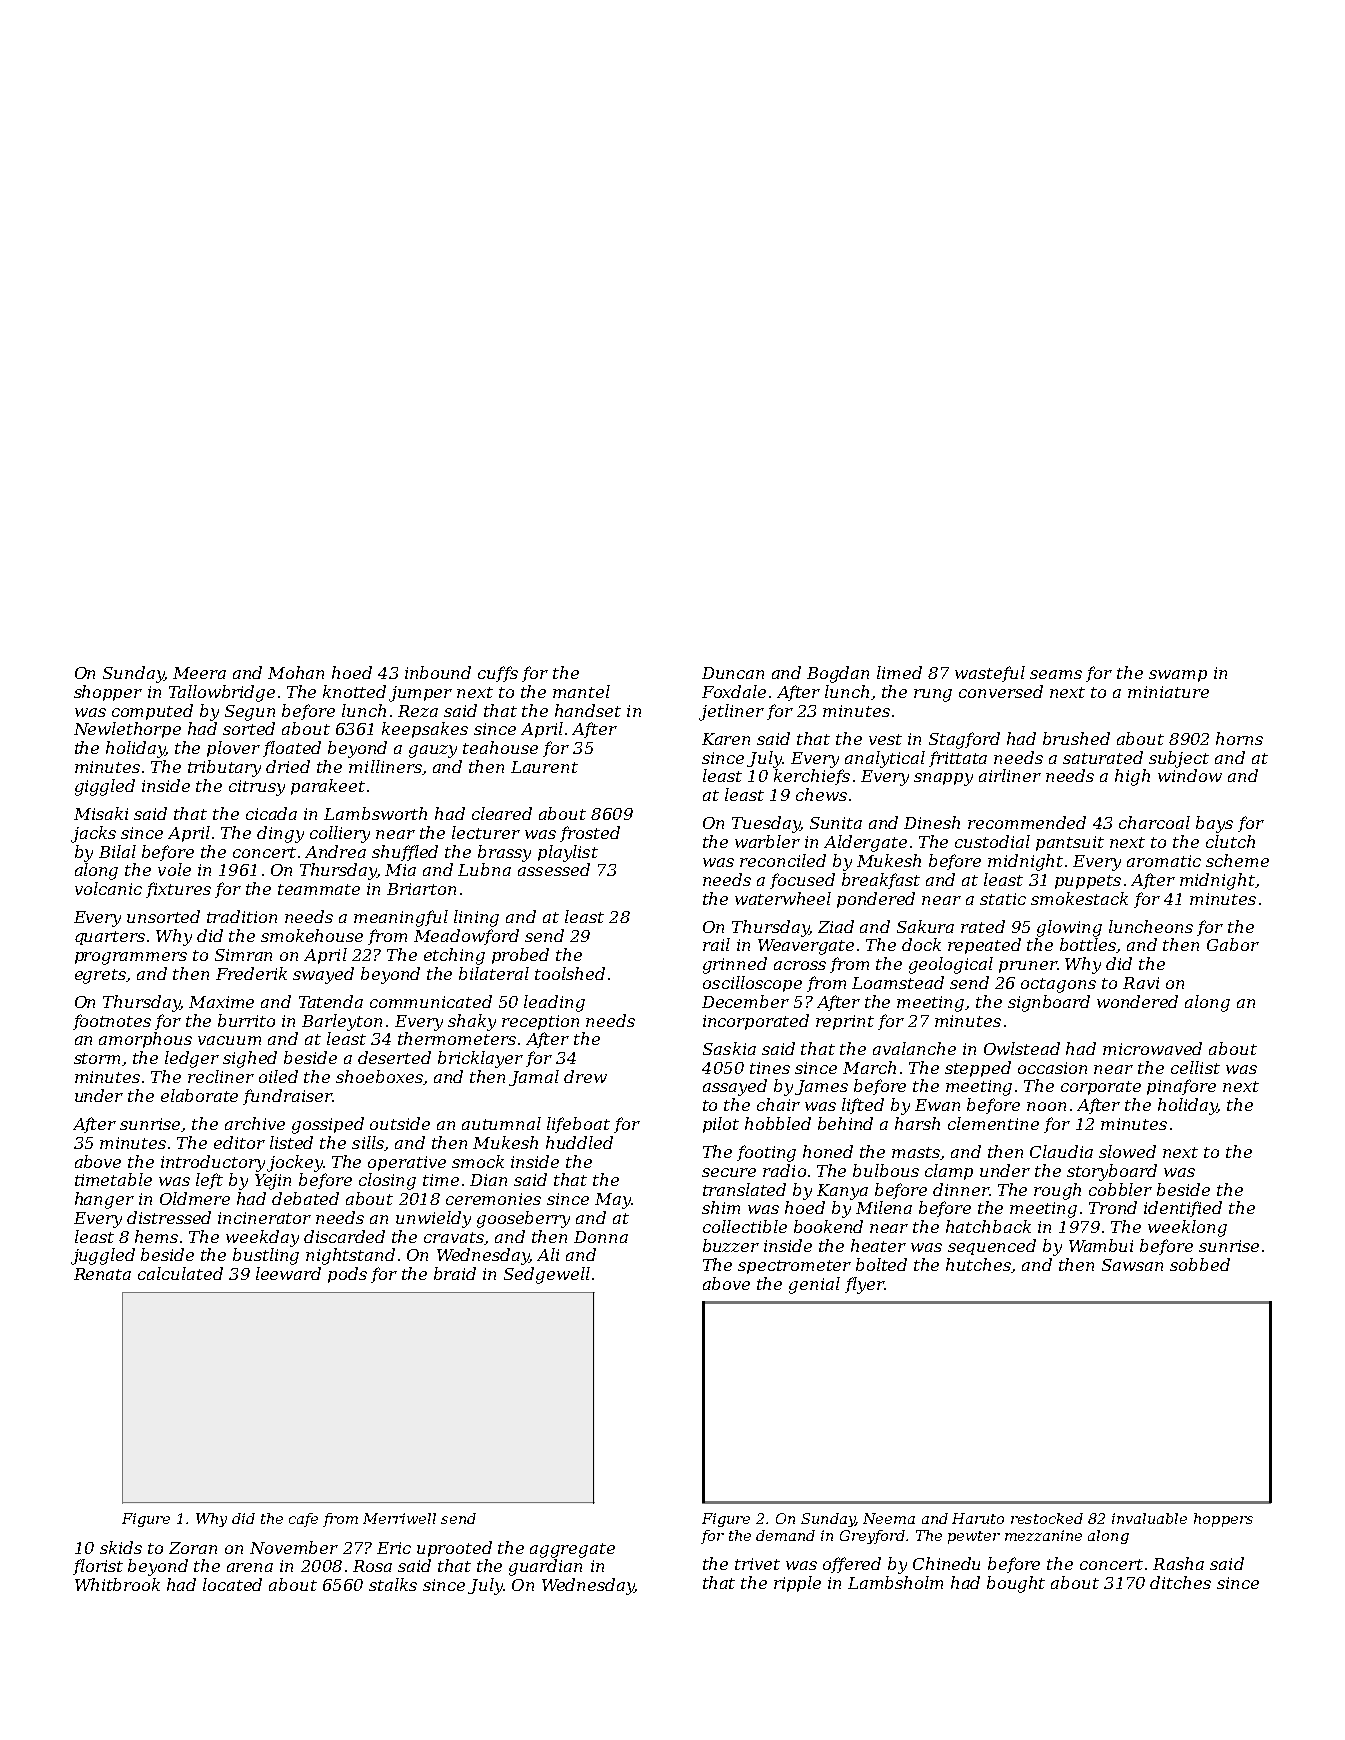 This page has width=1345, height=1740. What do you see at coordinates (845, 1123) in the page?
I see `behind` at bounding box center [845, 1123].
